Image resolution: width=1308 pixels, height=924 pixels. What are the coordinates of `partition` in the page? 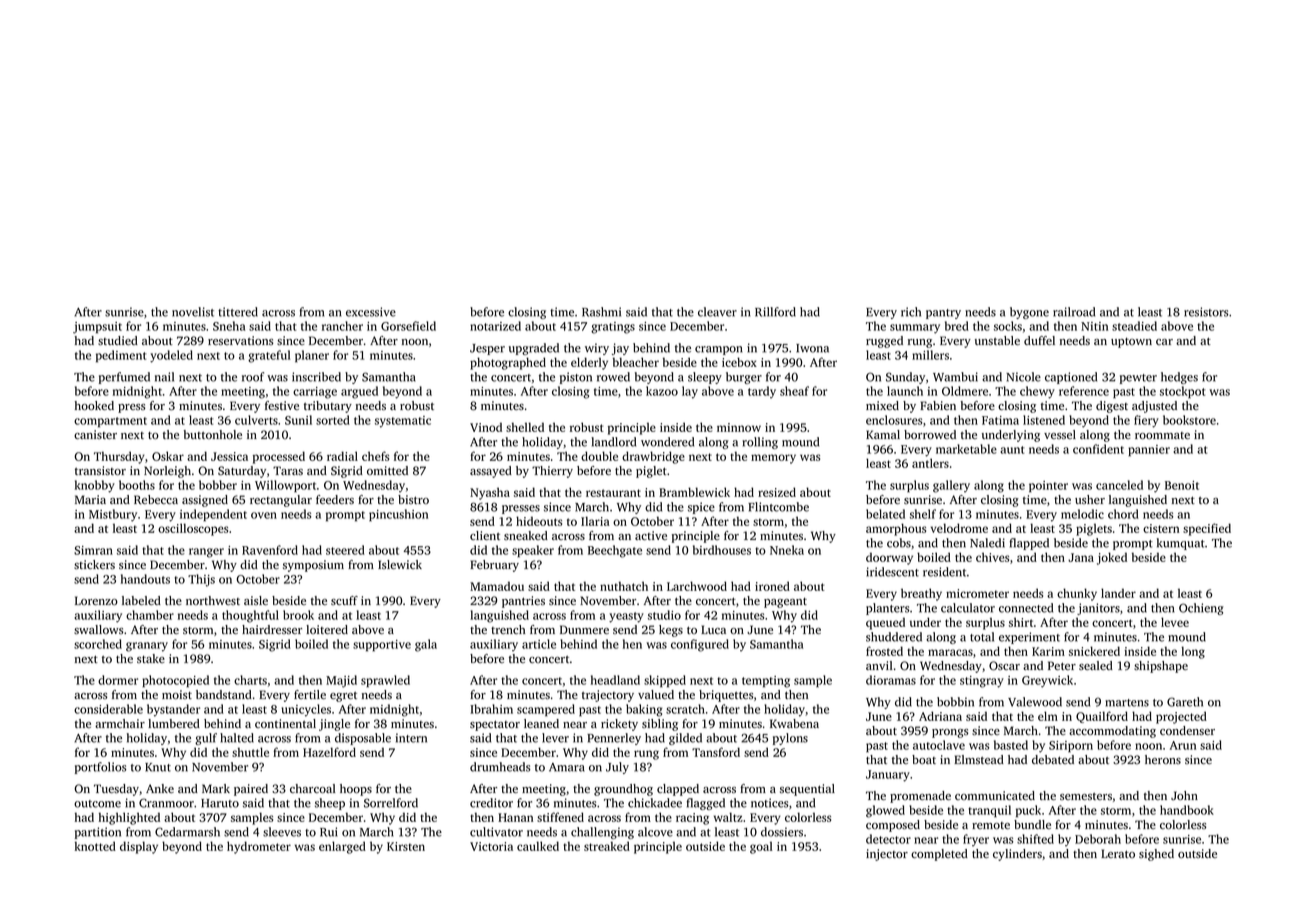 It's located at (98, 833).
